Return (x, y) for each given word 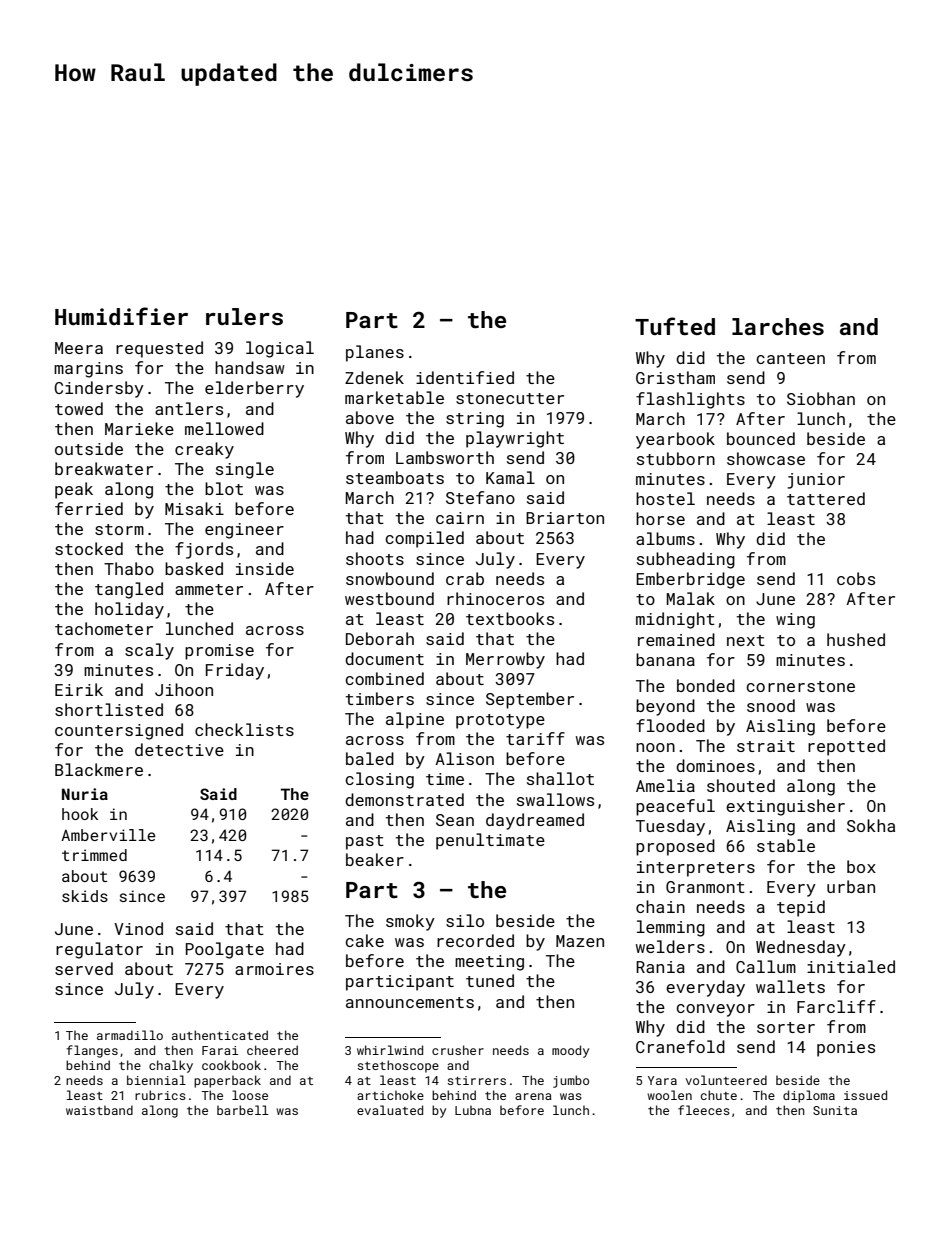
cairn (460, 518)
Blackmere (99, 769)
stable (786, 845)
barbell (242, 1110)
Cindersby (99, 389)
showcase (766, 458)
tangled (129, 590)
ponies (846, 1049)
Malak (691, 598)
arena (533, 1096)
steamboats (395, 477)
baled (370, 758)
